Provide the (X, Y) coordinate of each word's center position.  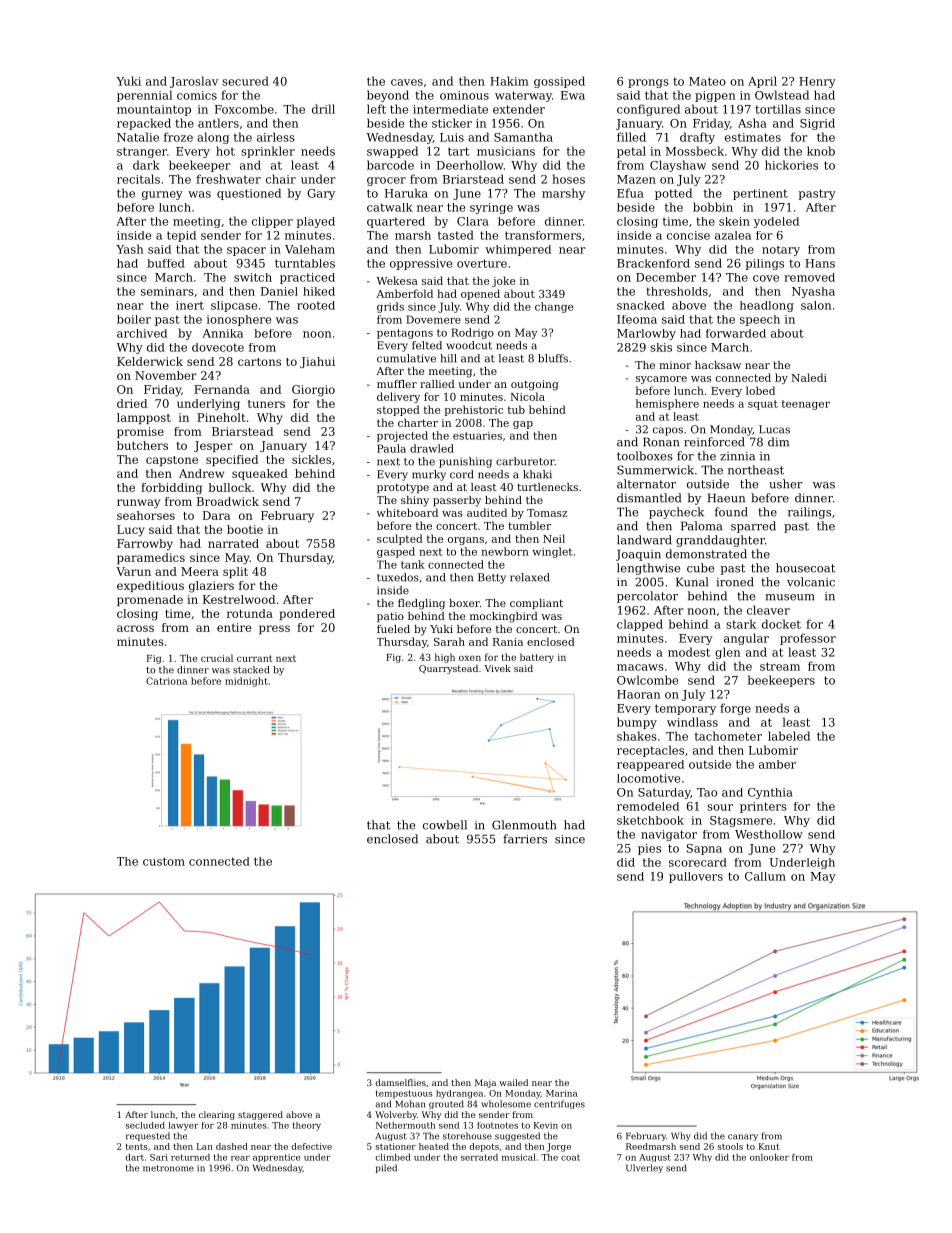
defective (311, 1146)
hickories (791, 165)
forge (735, 709)
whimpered (518, 250)
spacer (246, 251)
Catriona (166, 681)
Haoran (638, 694)
